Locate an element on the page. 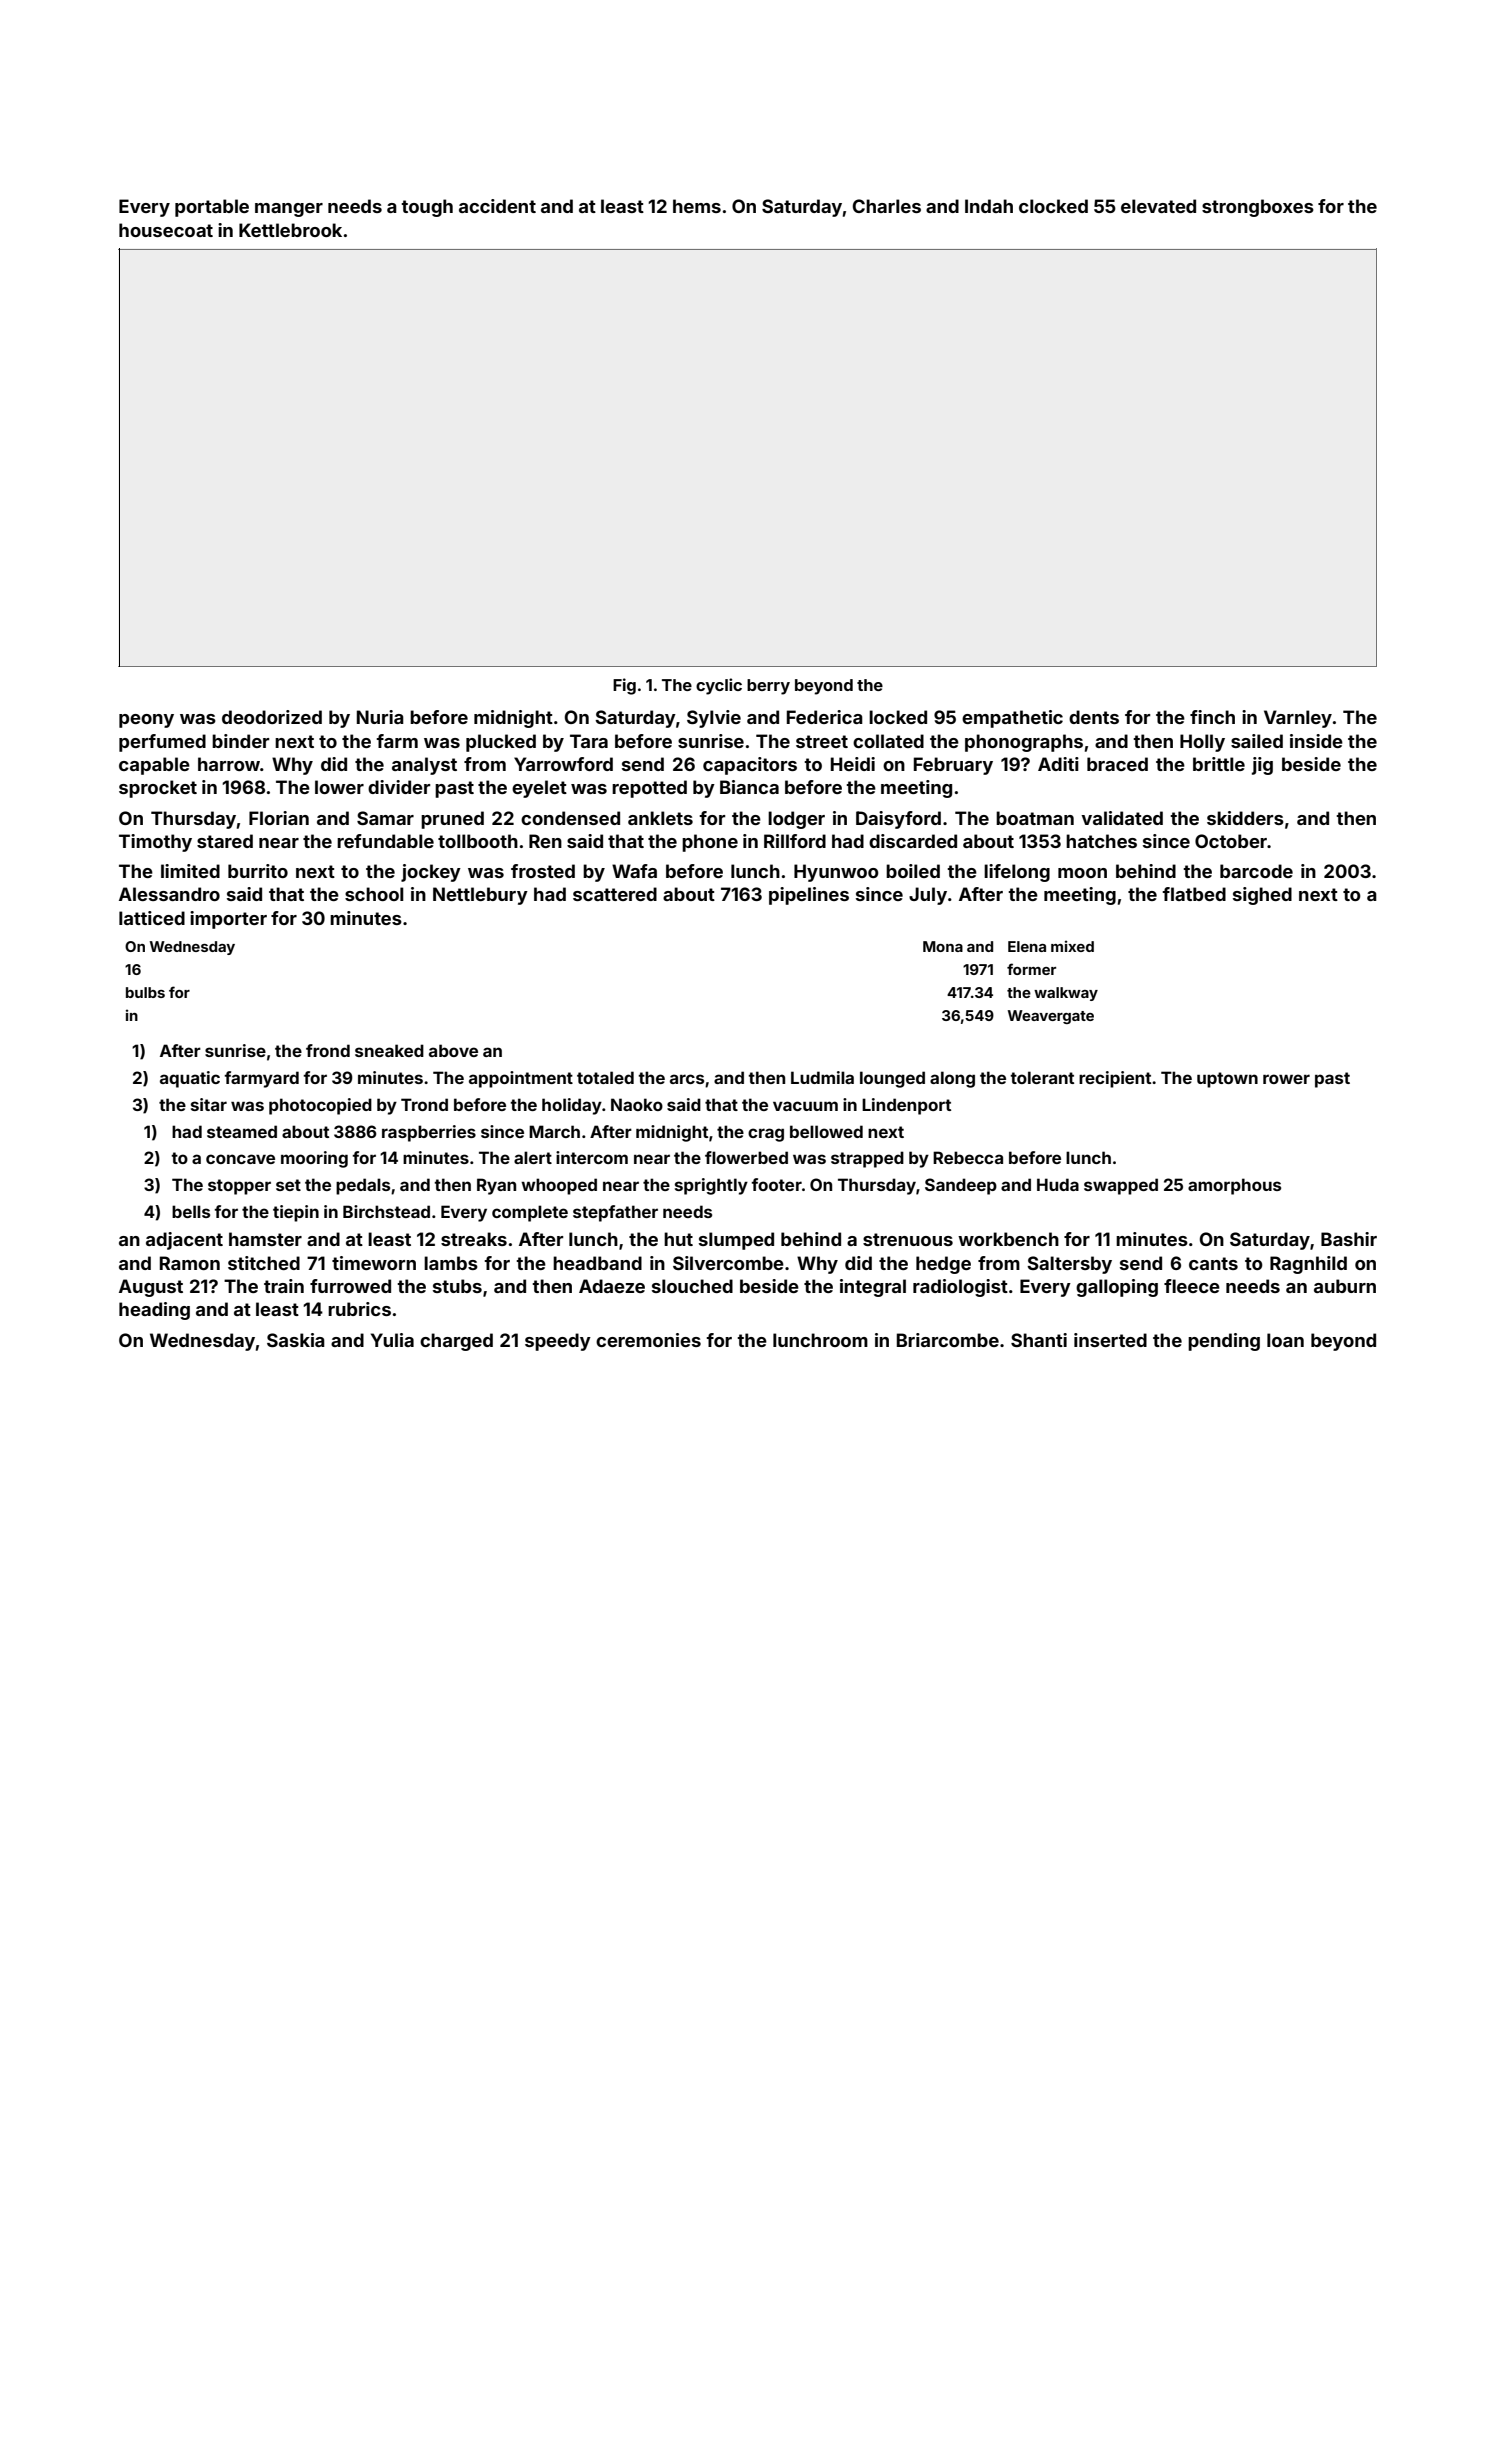 This document has width=1496, height=2464. hems is located at coordinates (697, 206).
